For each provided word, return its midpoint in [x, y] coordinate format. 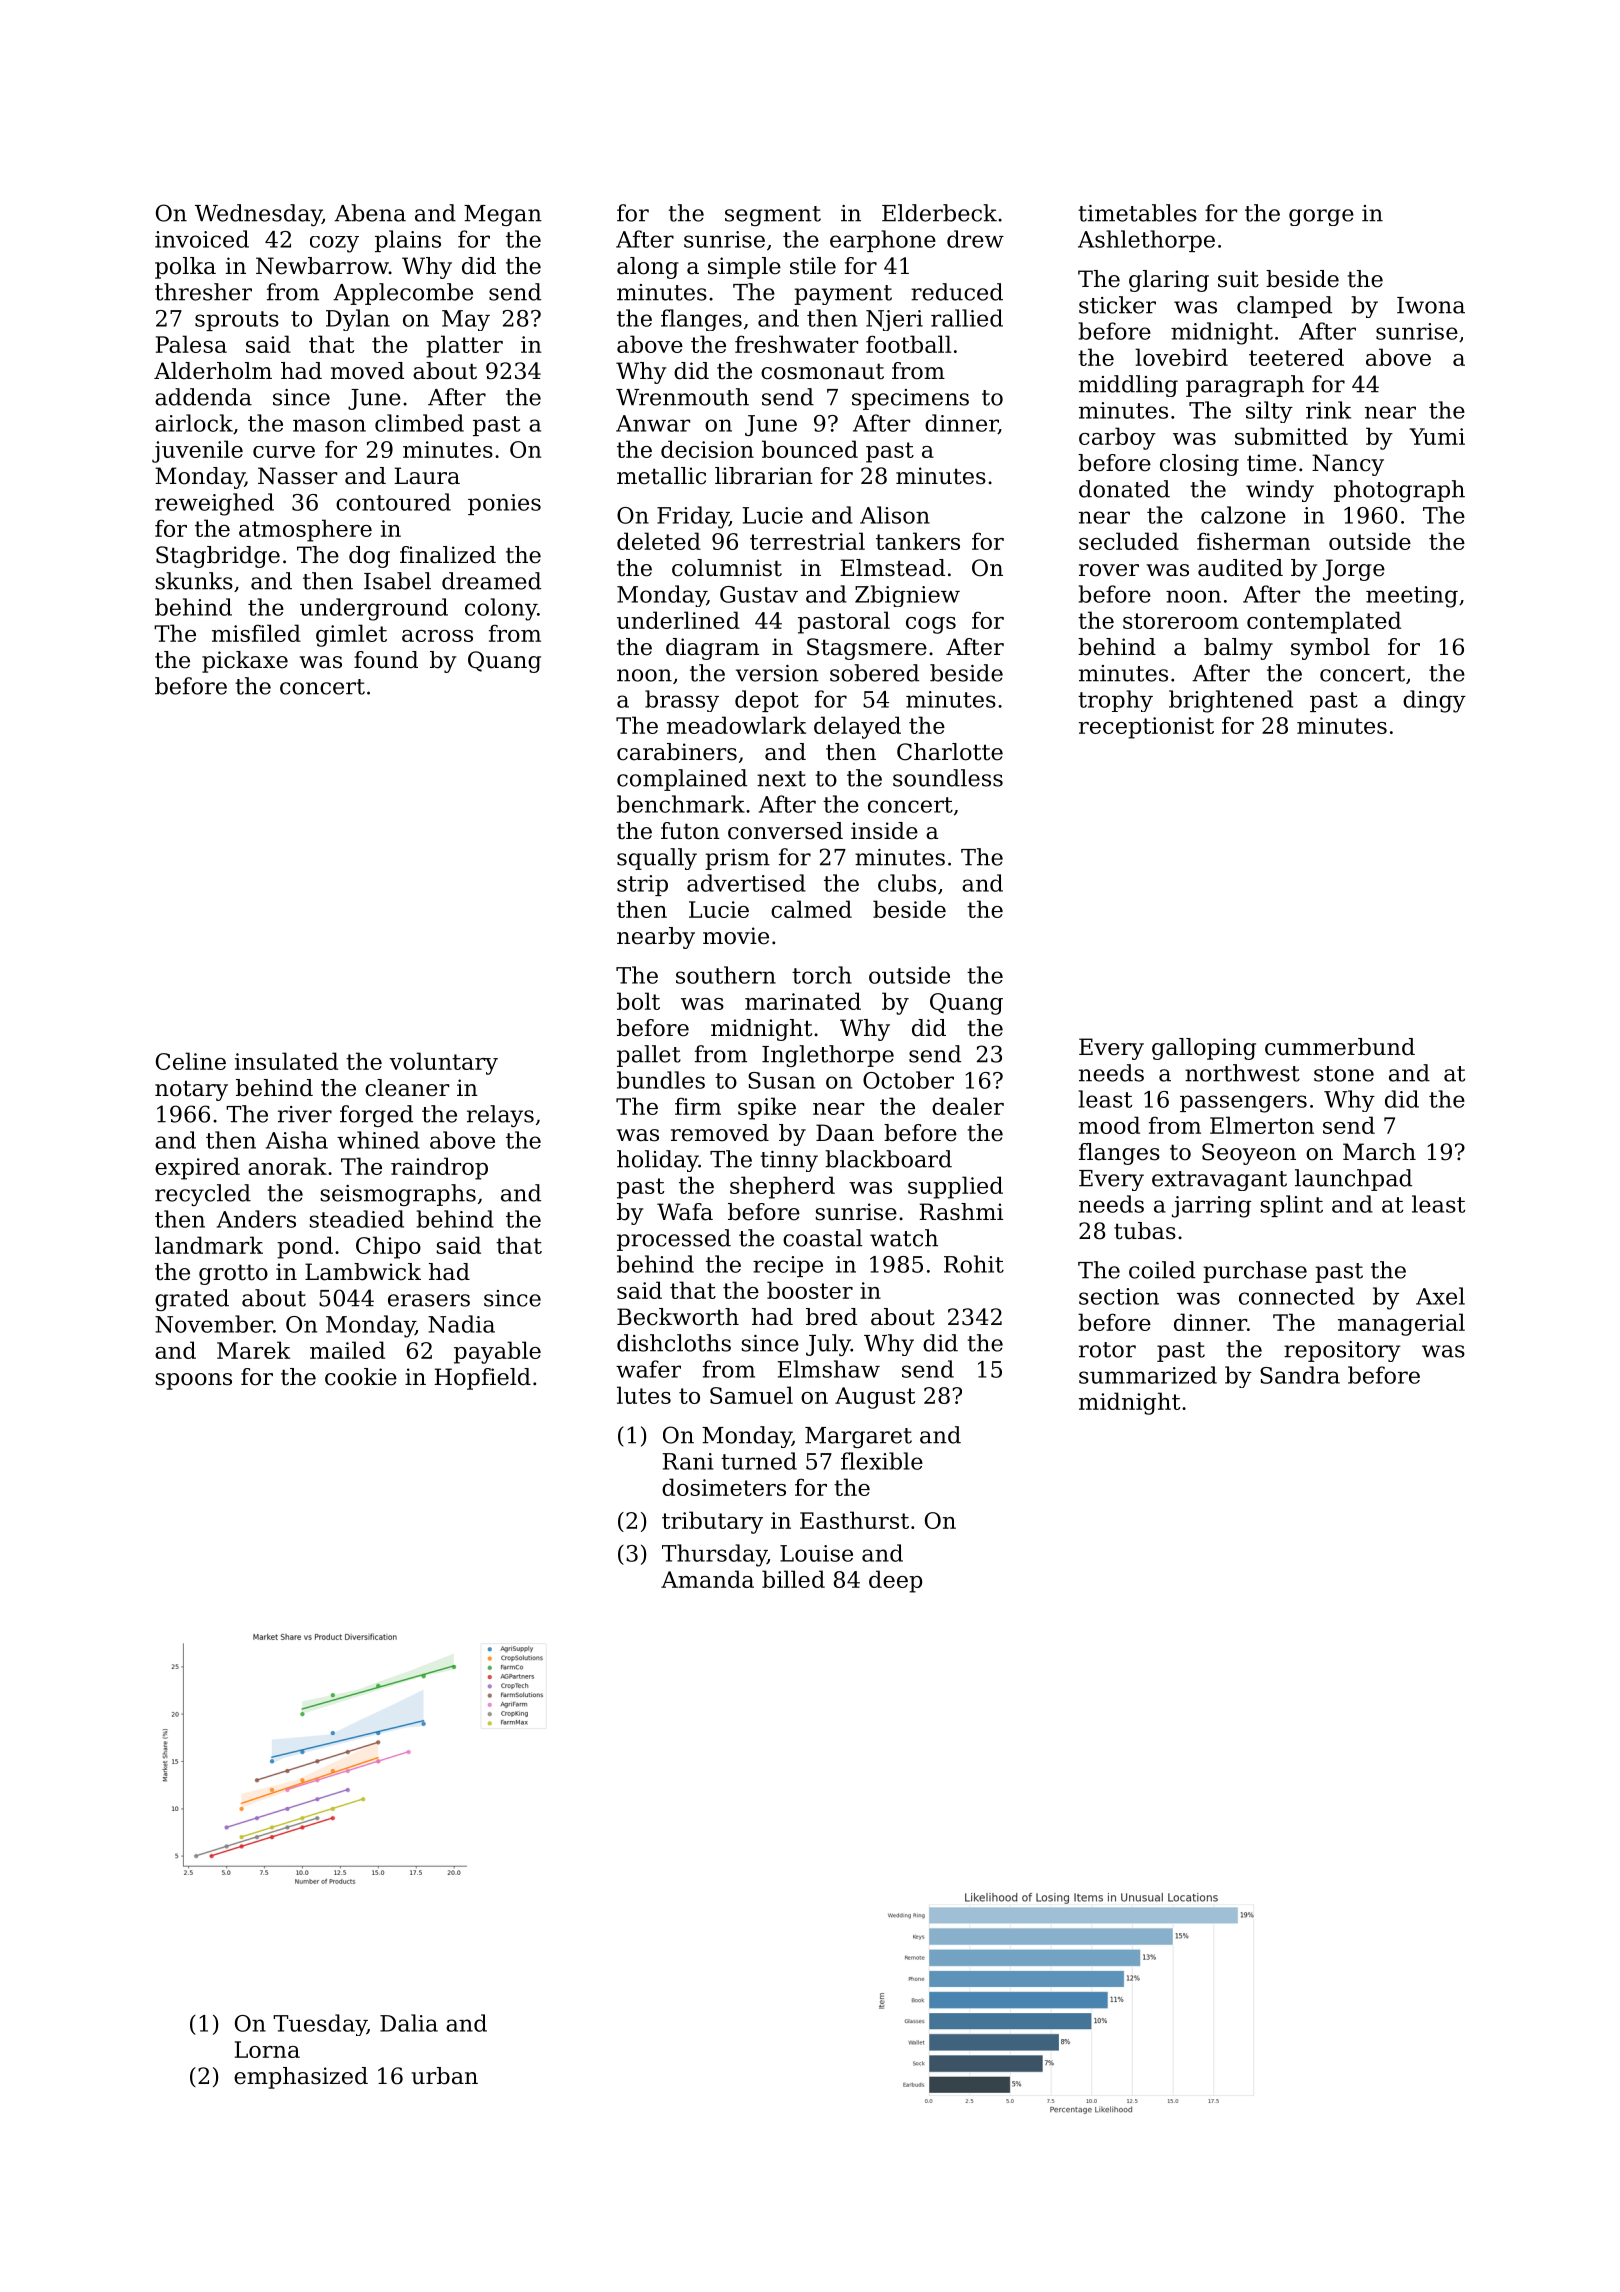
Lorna [267, 2049]
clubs [907, 883]
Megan [503, 215]
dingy [1434, 701]
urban [444, 2076]
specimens [910, 399]
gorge [1321, 217]
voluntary [443, 1063]
